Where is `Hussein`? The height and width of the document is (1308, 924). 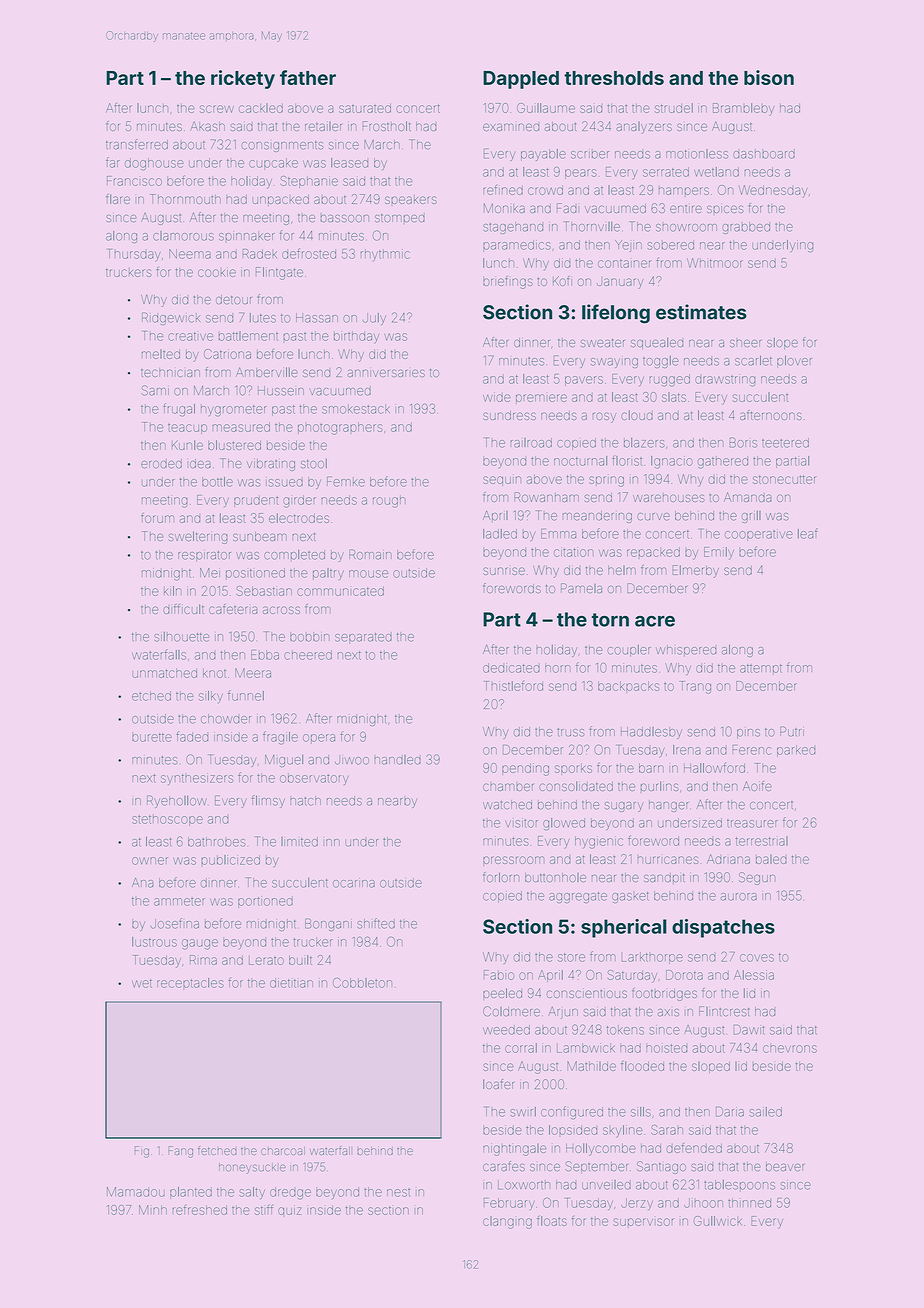 Hussein is located at coordinates (281, 391).
